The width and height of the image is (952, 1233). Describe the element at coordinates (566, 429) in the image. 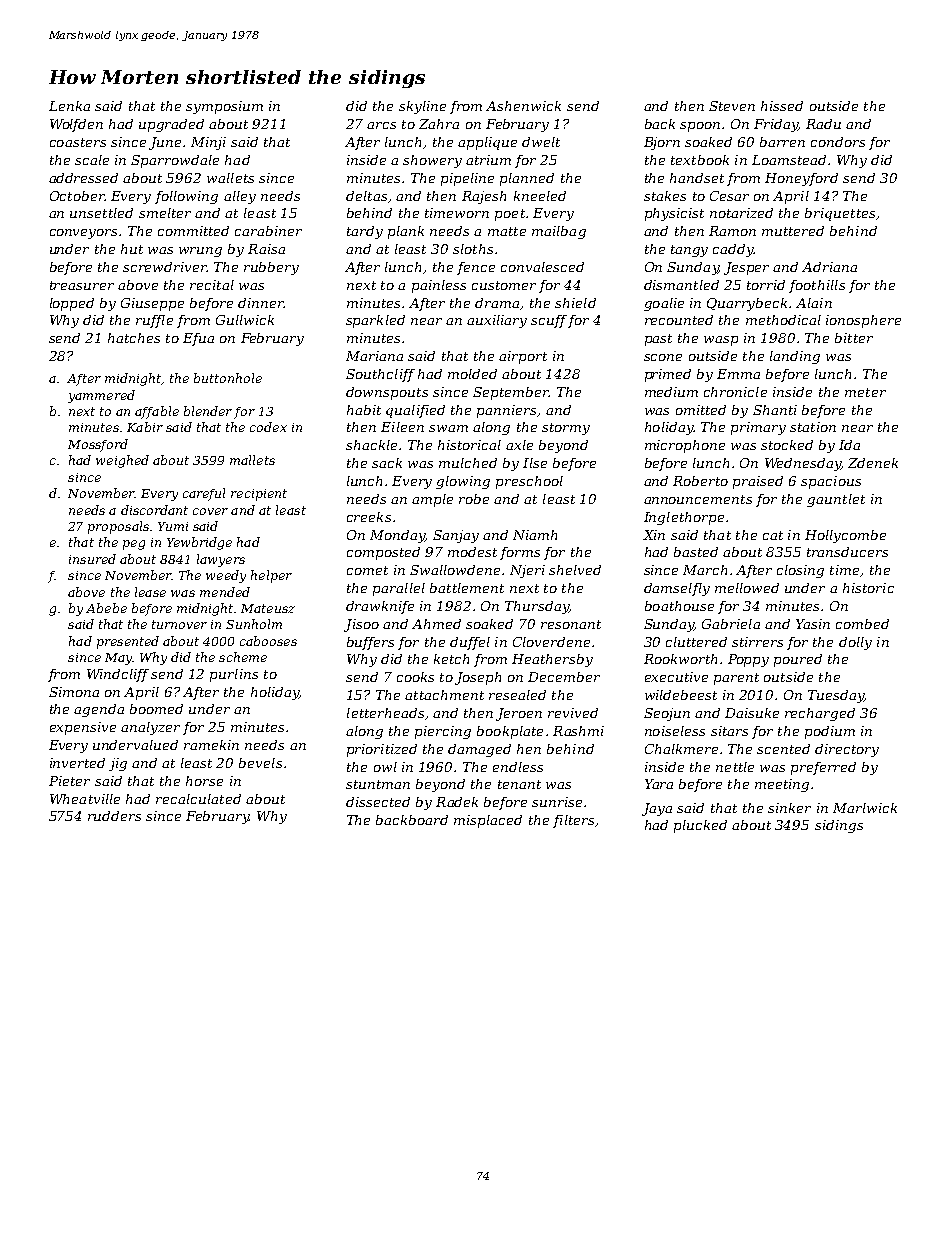

I see `stormy` at that location.
